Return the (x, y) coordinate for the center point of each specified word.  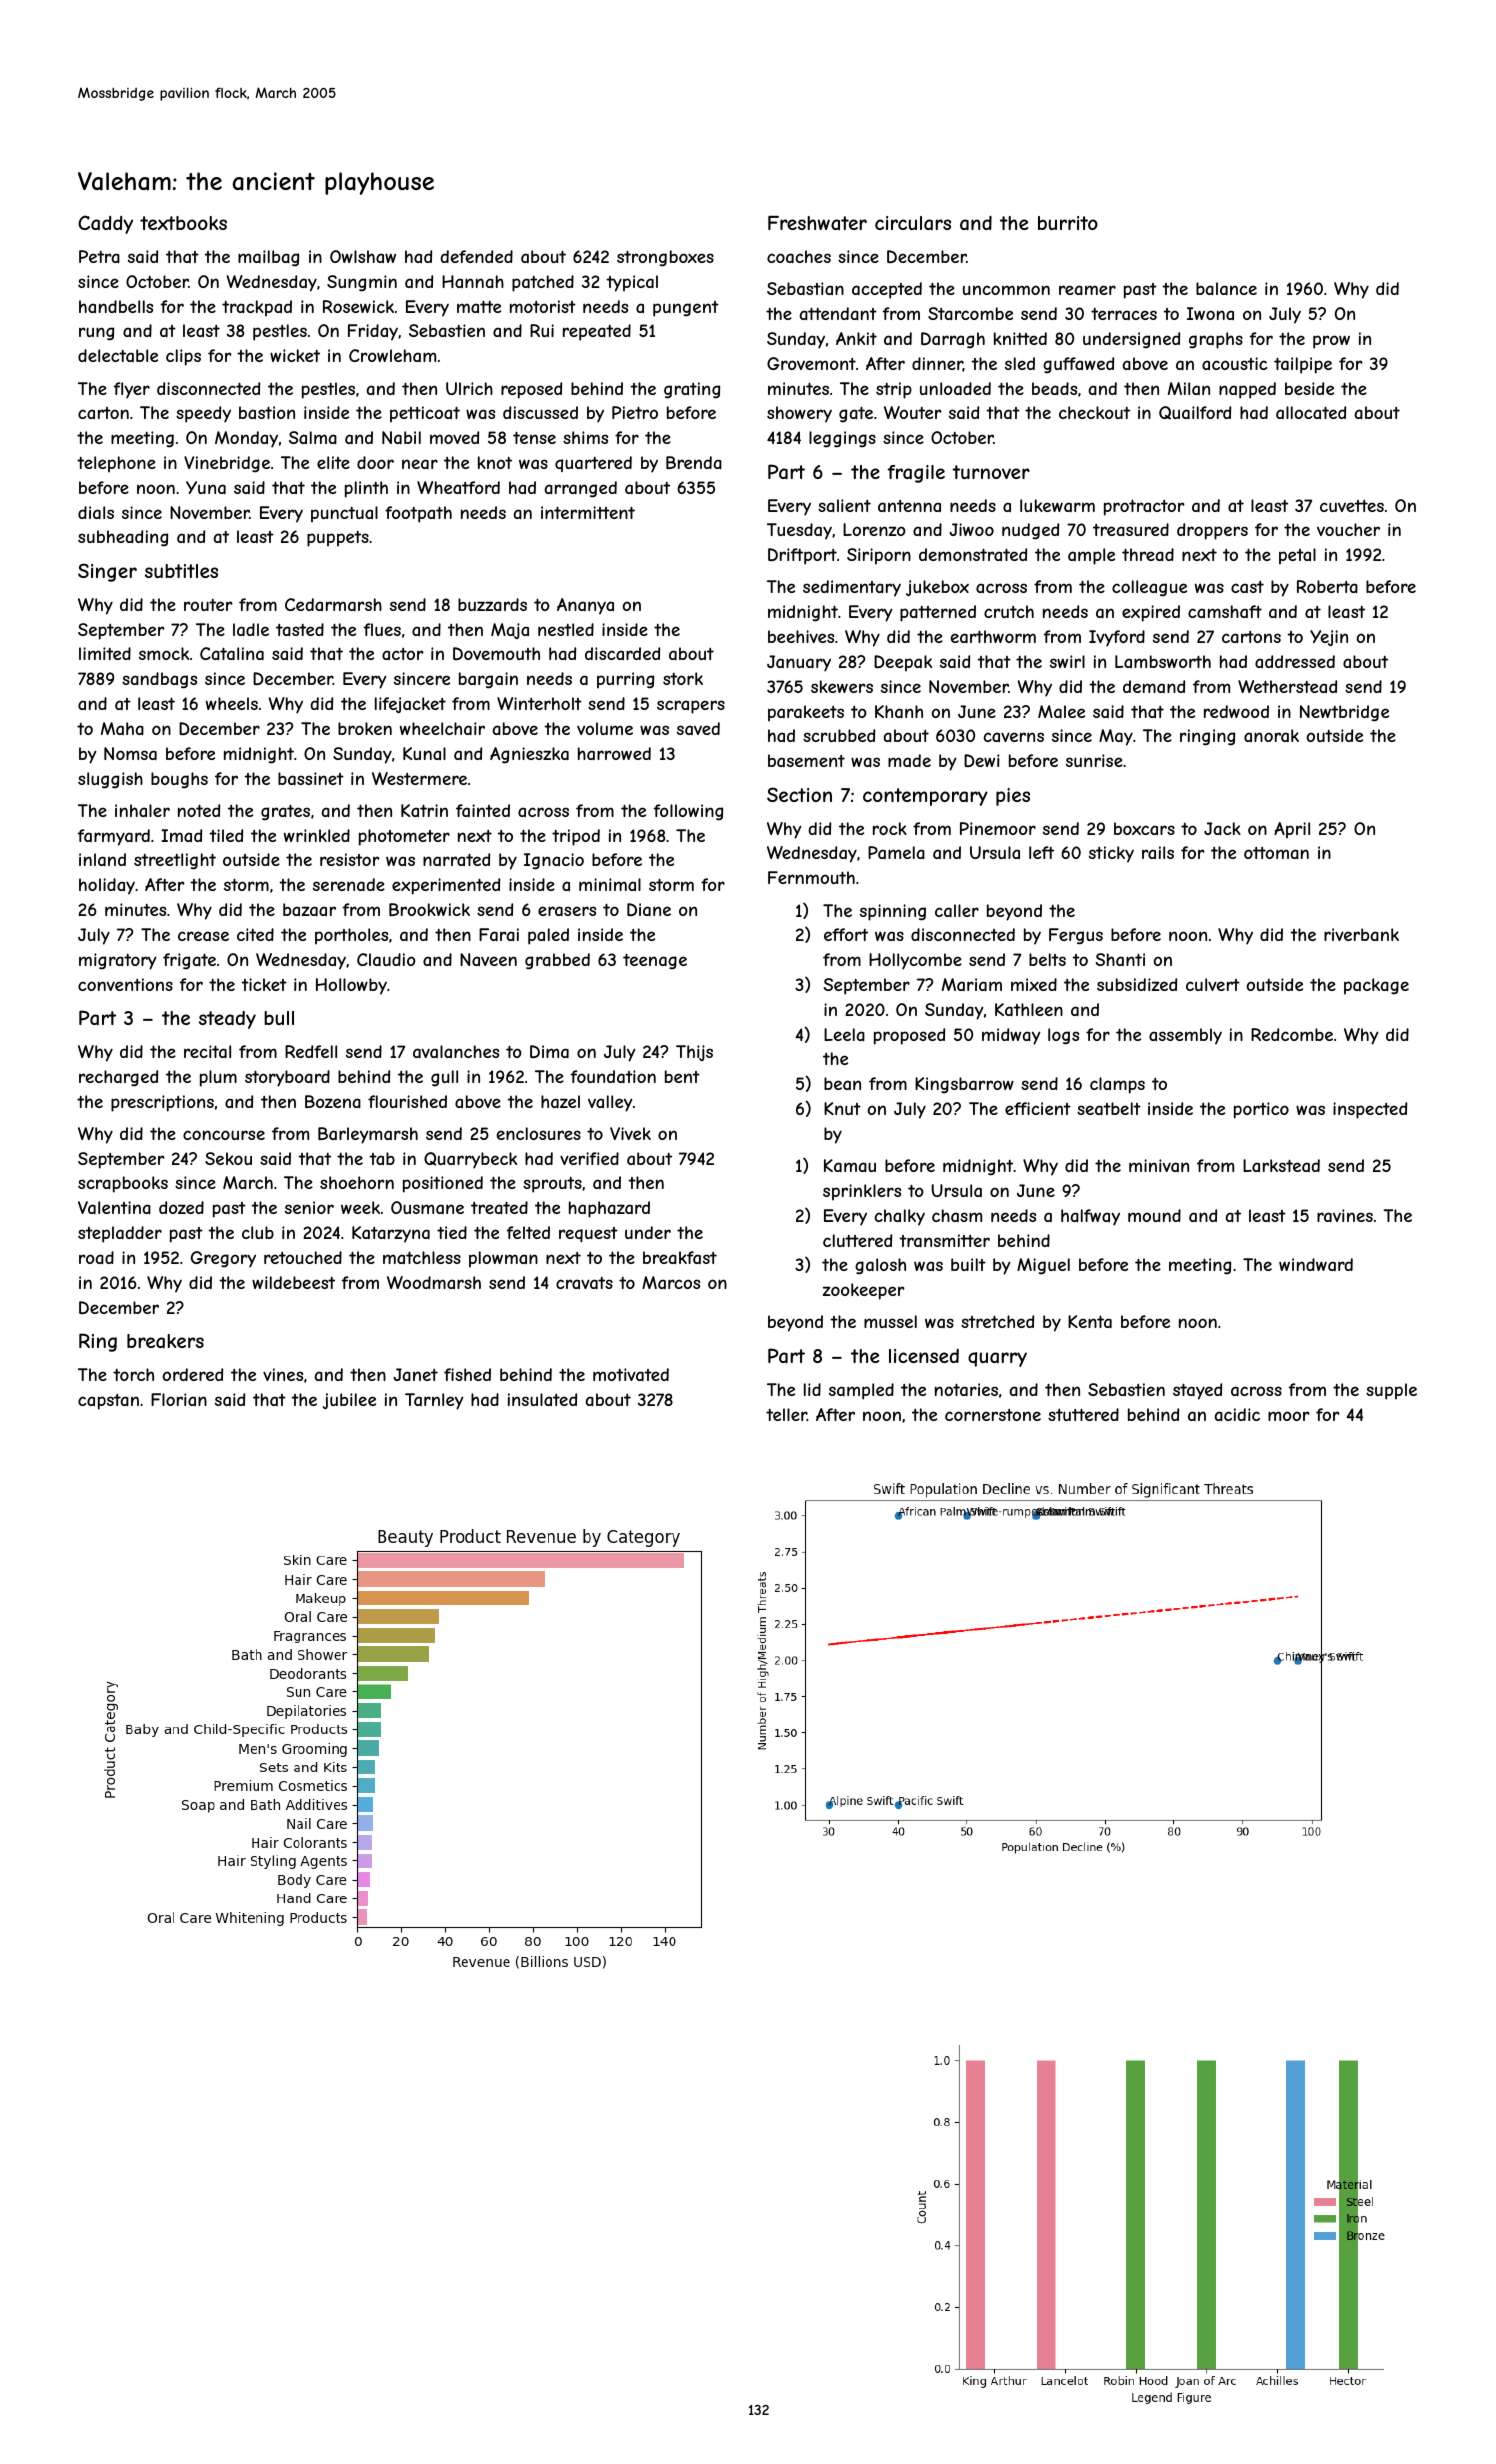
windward (1316, 1264)
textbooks (183, 223)
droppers (1212, 531)
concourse (224, 1135)
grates (285, 813)
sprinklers (862, 1192)
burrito (1068, 223)
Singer (107, 572)
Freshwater (817, 223)
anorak (1271, 735)
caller (957, 910)
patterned (938, 613)
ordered (192, 1374)
